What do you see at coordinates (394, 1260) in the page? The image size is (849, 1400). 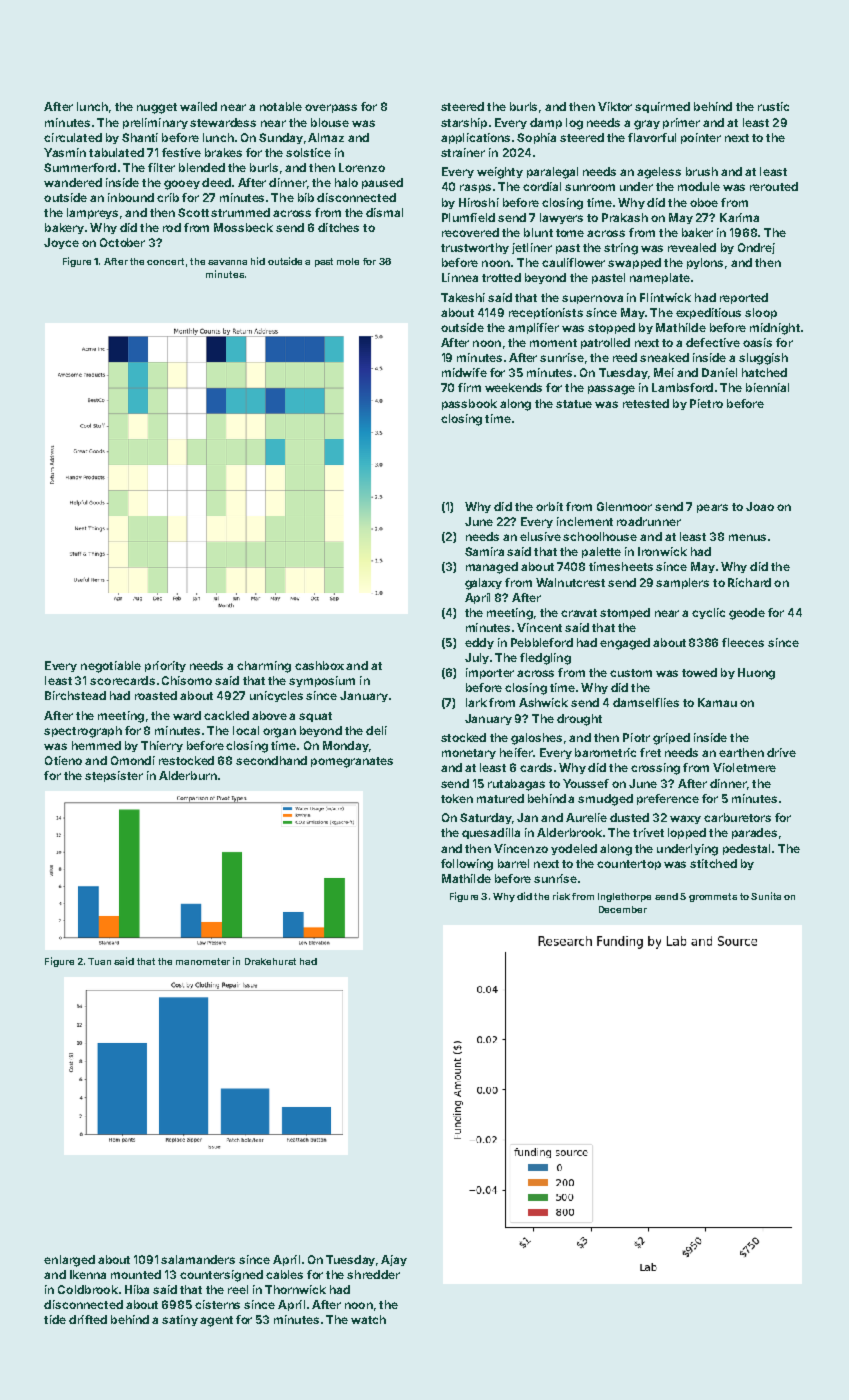 I see `Ajay` at bounding box center [394, 1260].
